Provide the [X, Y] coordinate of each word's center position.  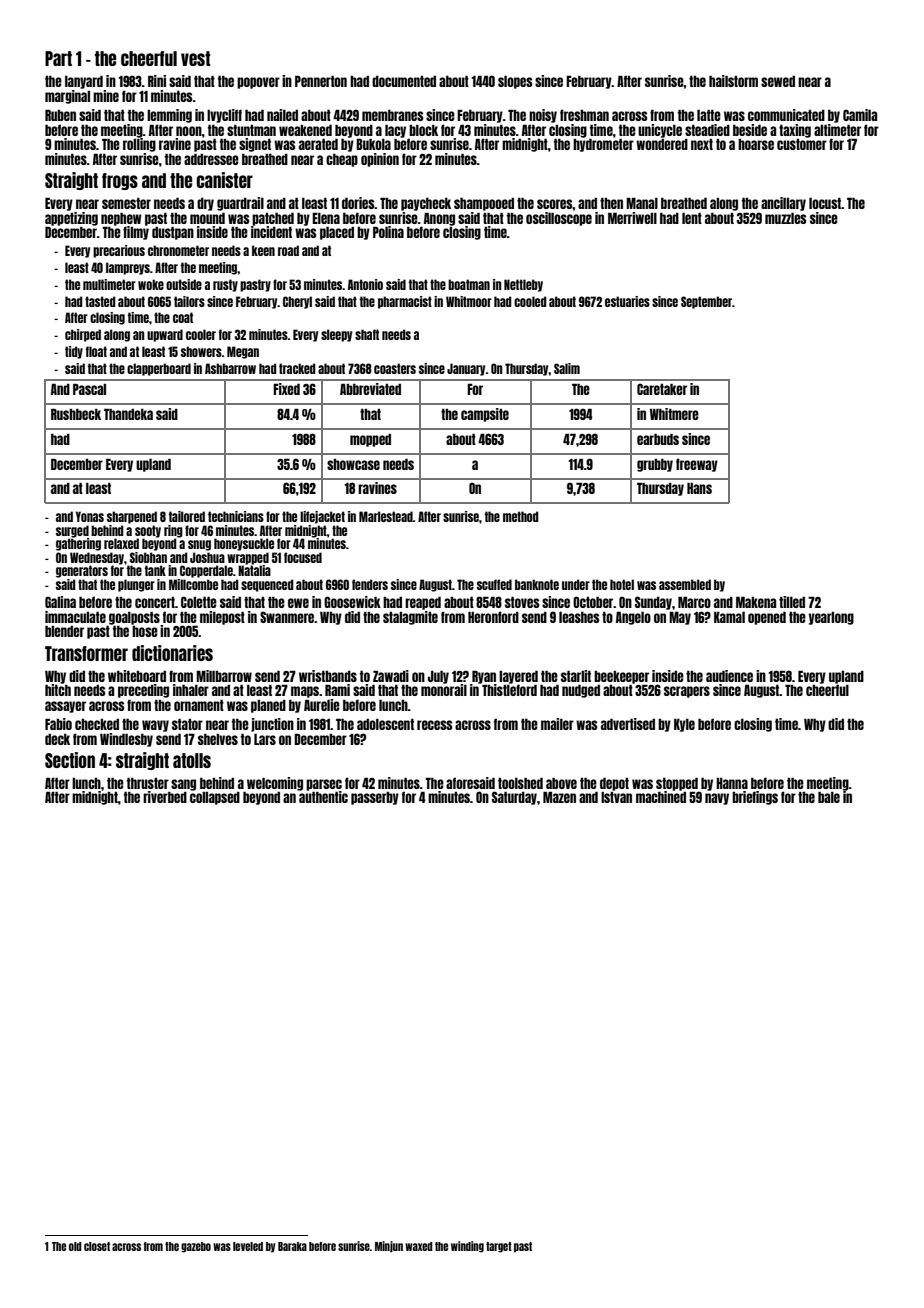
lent [692, 218]
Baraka [292, 1246]
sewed [778, 81]
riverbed [165, 797]
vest [195, 58]
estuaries [627, 301]
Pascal [89, 389]
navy [717, 799]
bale [829, 797]
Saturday [514, 798]
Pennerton [321, 81]
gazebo [196, 1247]
